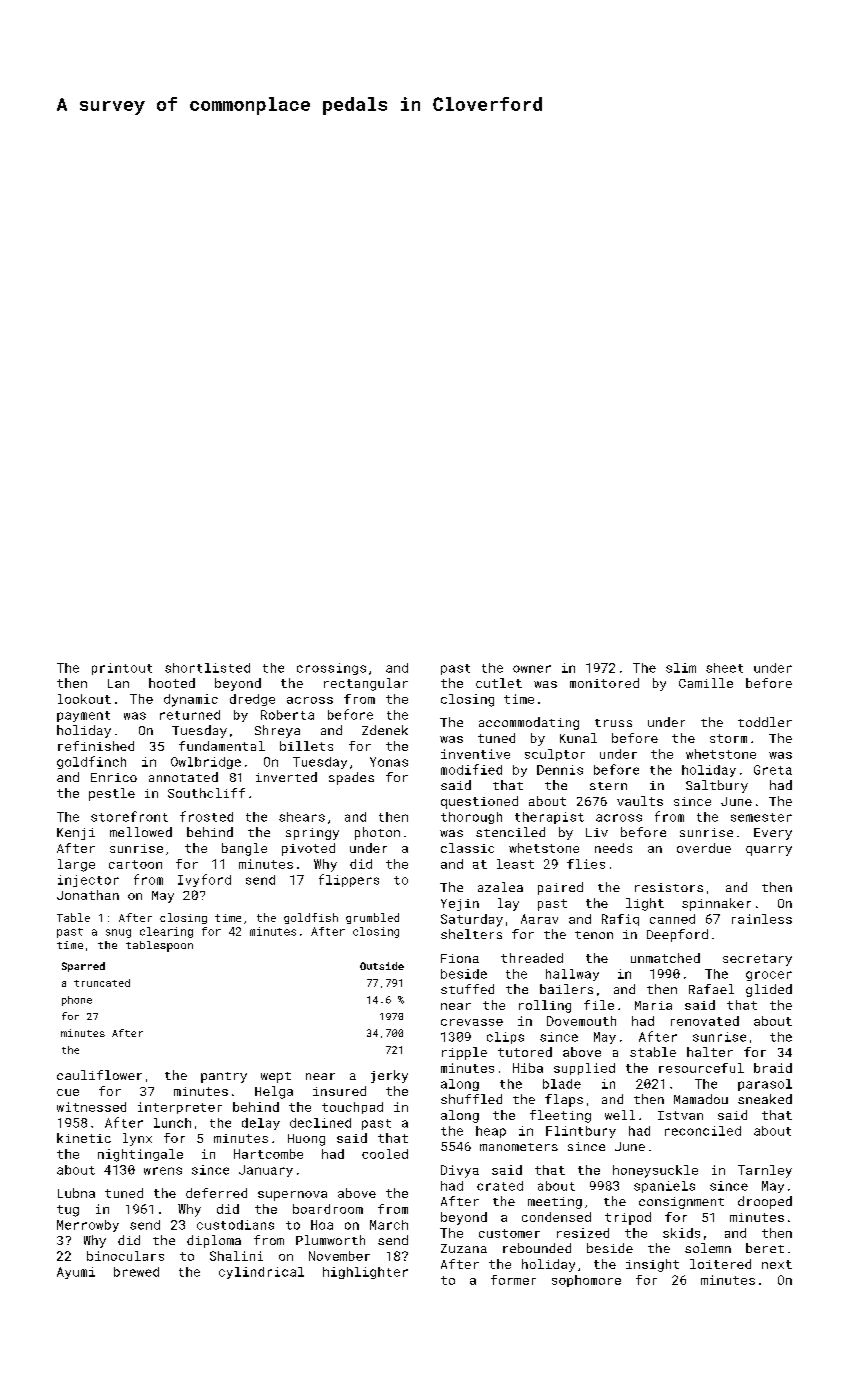  Describe the element at coordinates (717, 786) in the document. I see `Saltbury` at that location.
